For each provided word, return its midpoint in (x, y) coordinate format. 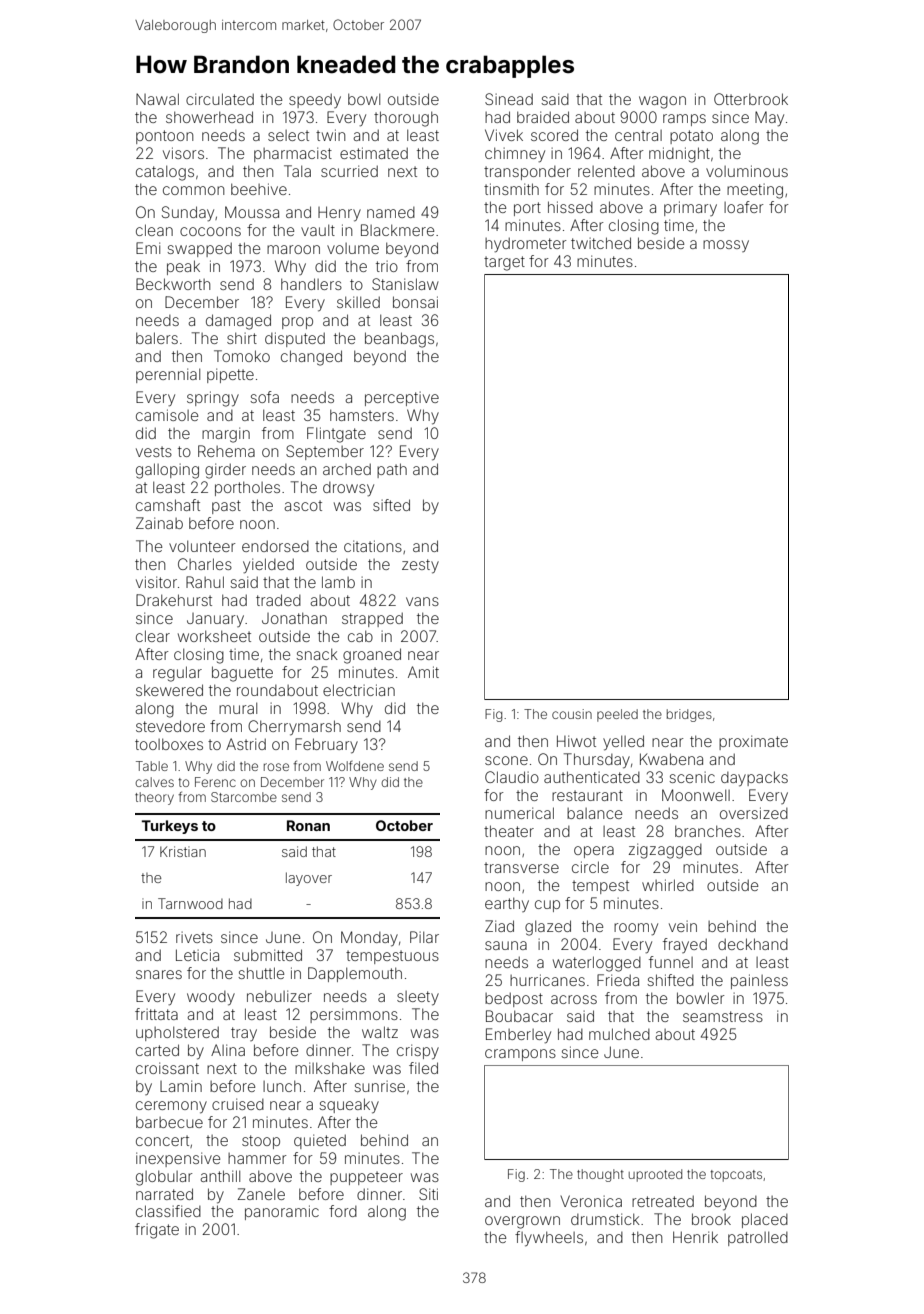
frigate (157, 1231)
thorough (406, 119)
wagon (662, 102)
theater (509, 831)
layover (309, 879)
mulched (619, 1034)
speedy (315, 100)
